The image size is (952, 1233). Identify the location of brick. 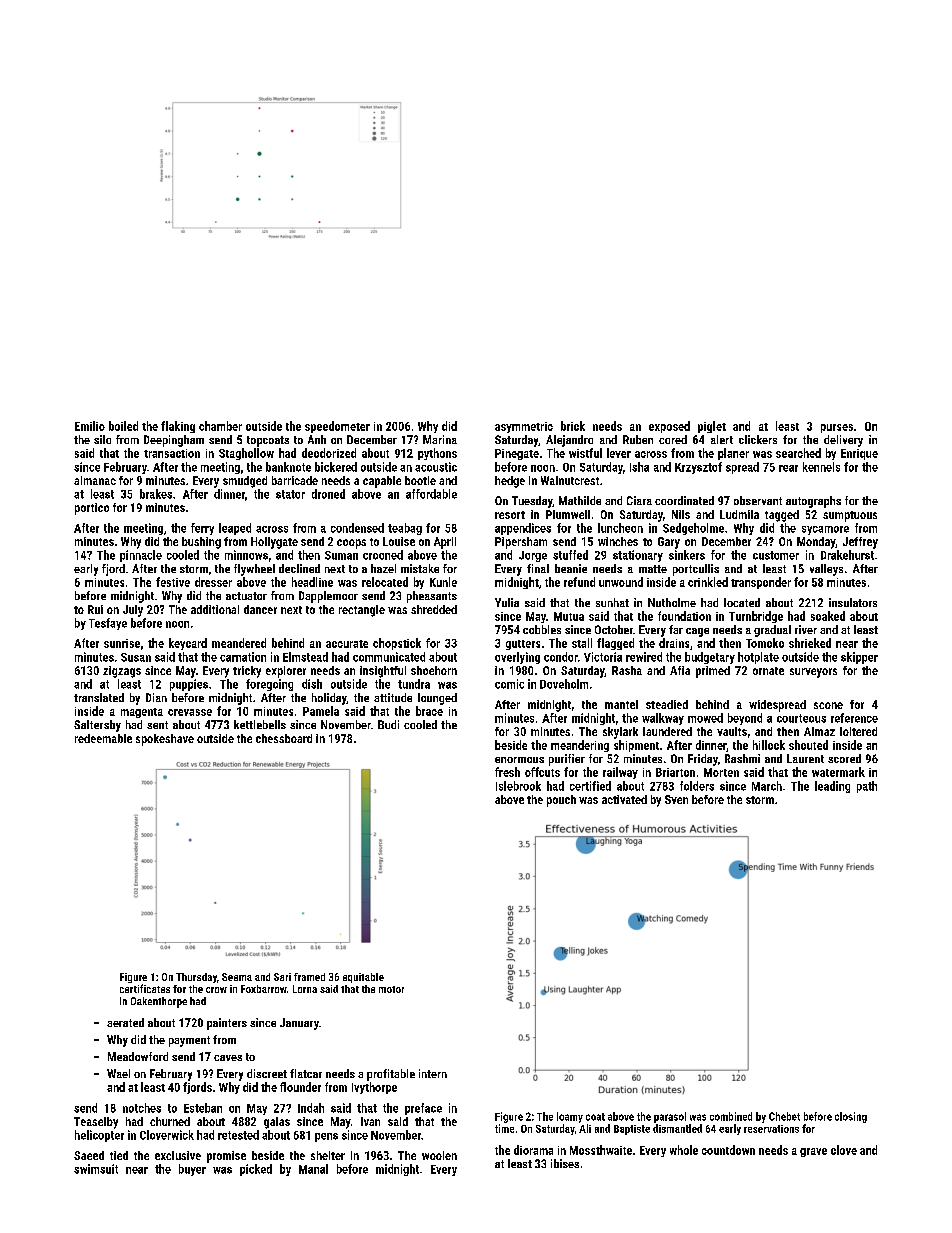
(573, 426).
